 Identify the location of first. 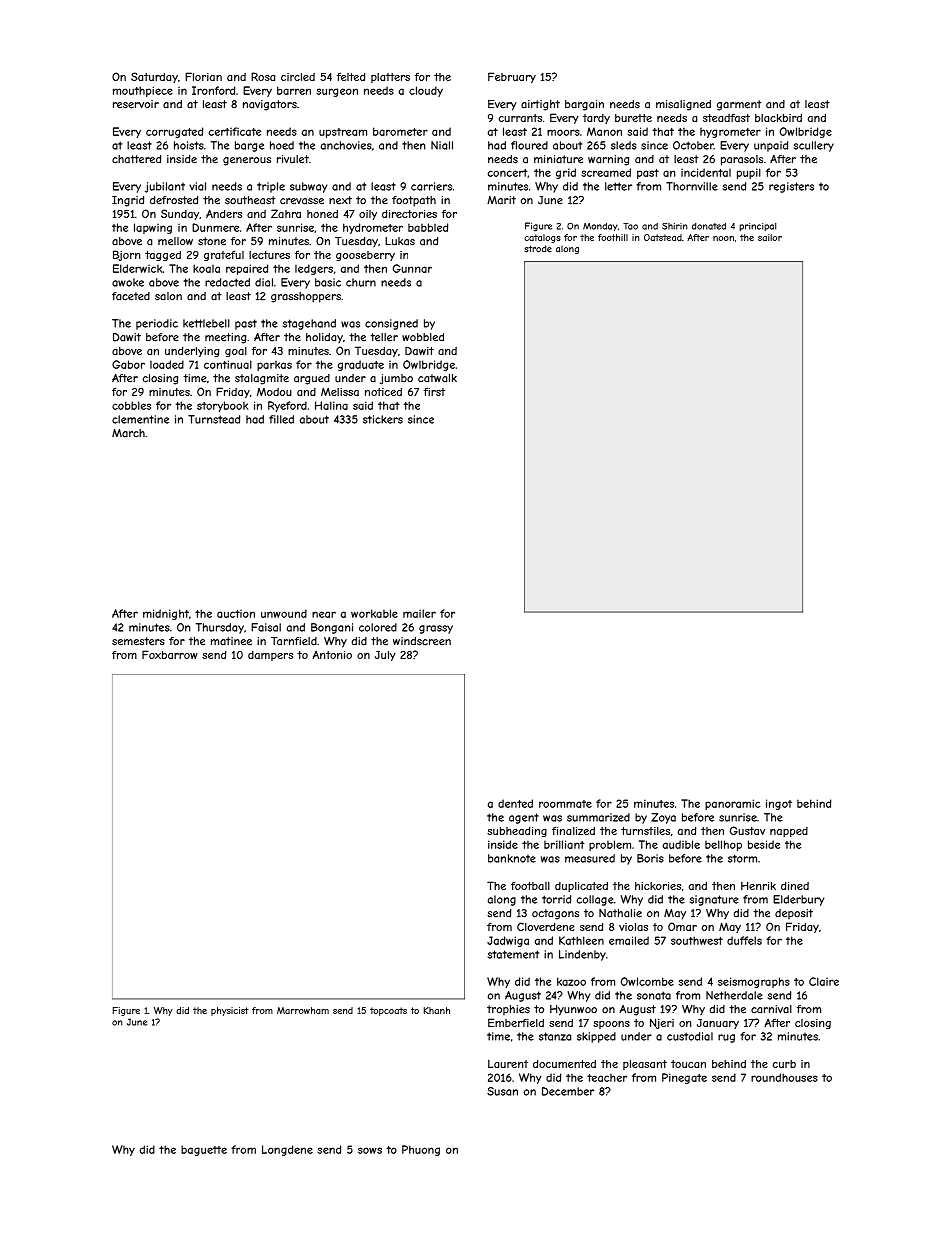
(434, 392).
